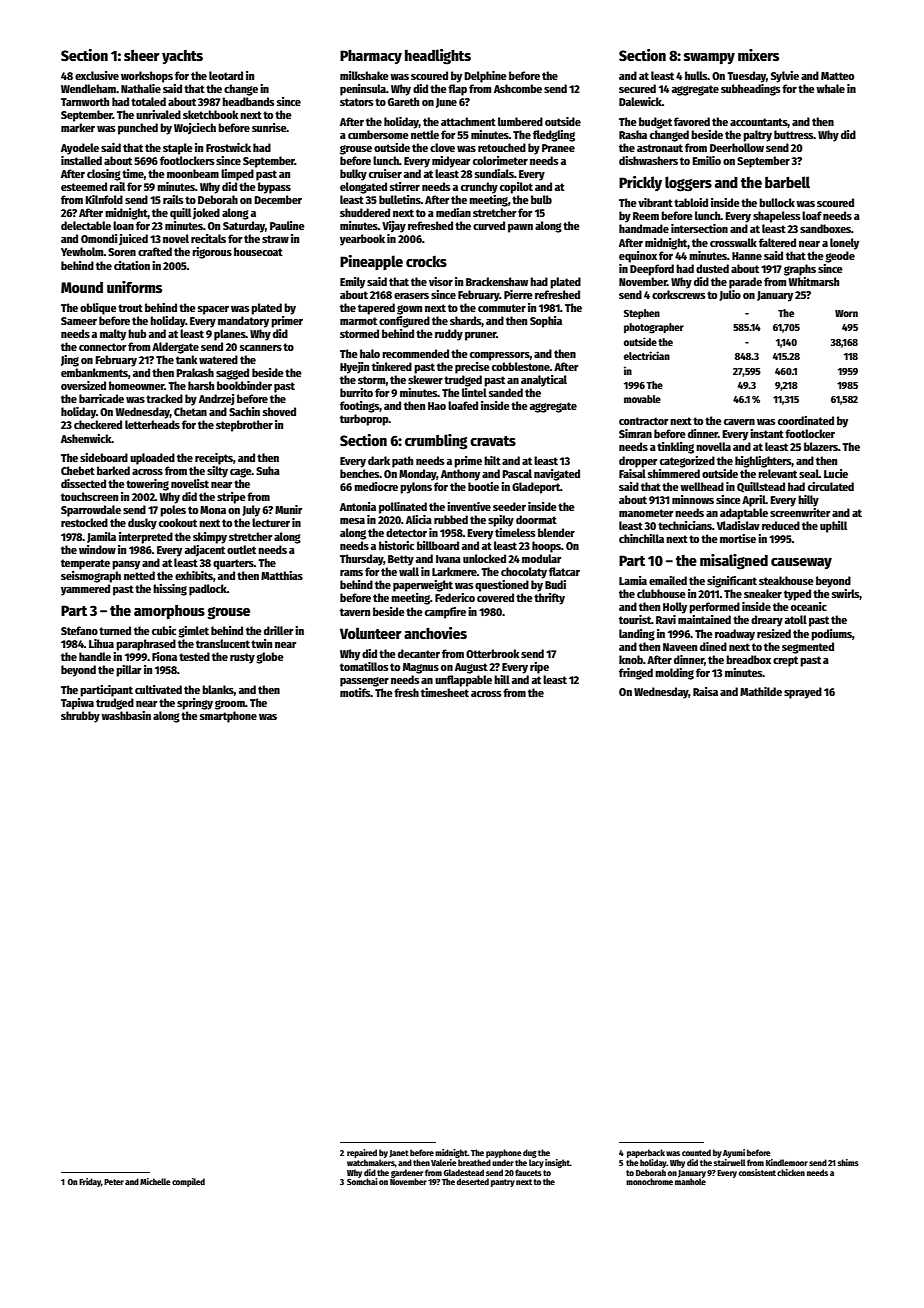 Image resolution: width=924 pixels, height=1308 pixels. Describe the element at coordinates (712, 268) in the document. I see `dusted` at that location.
